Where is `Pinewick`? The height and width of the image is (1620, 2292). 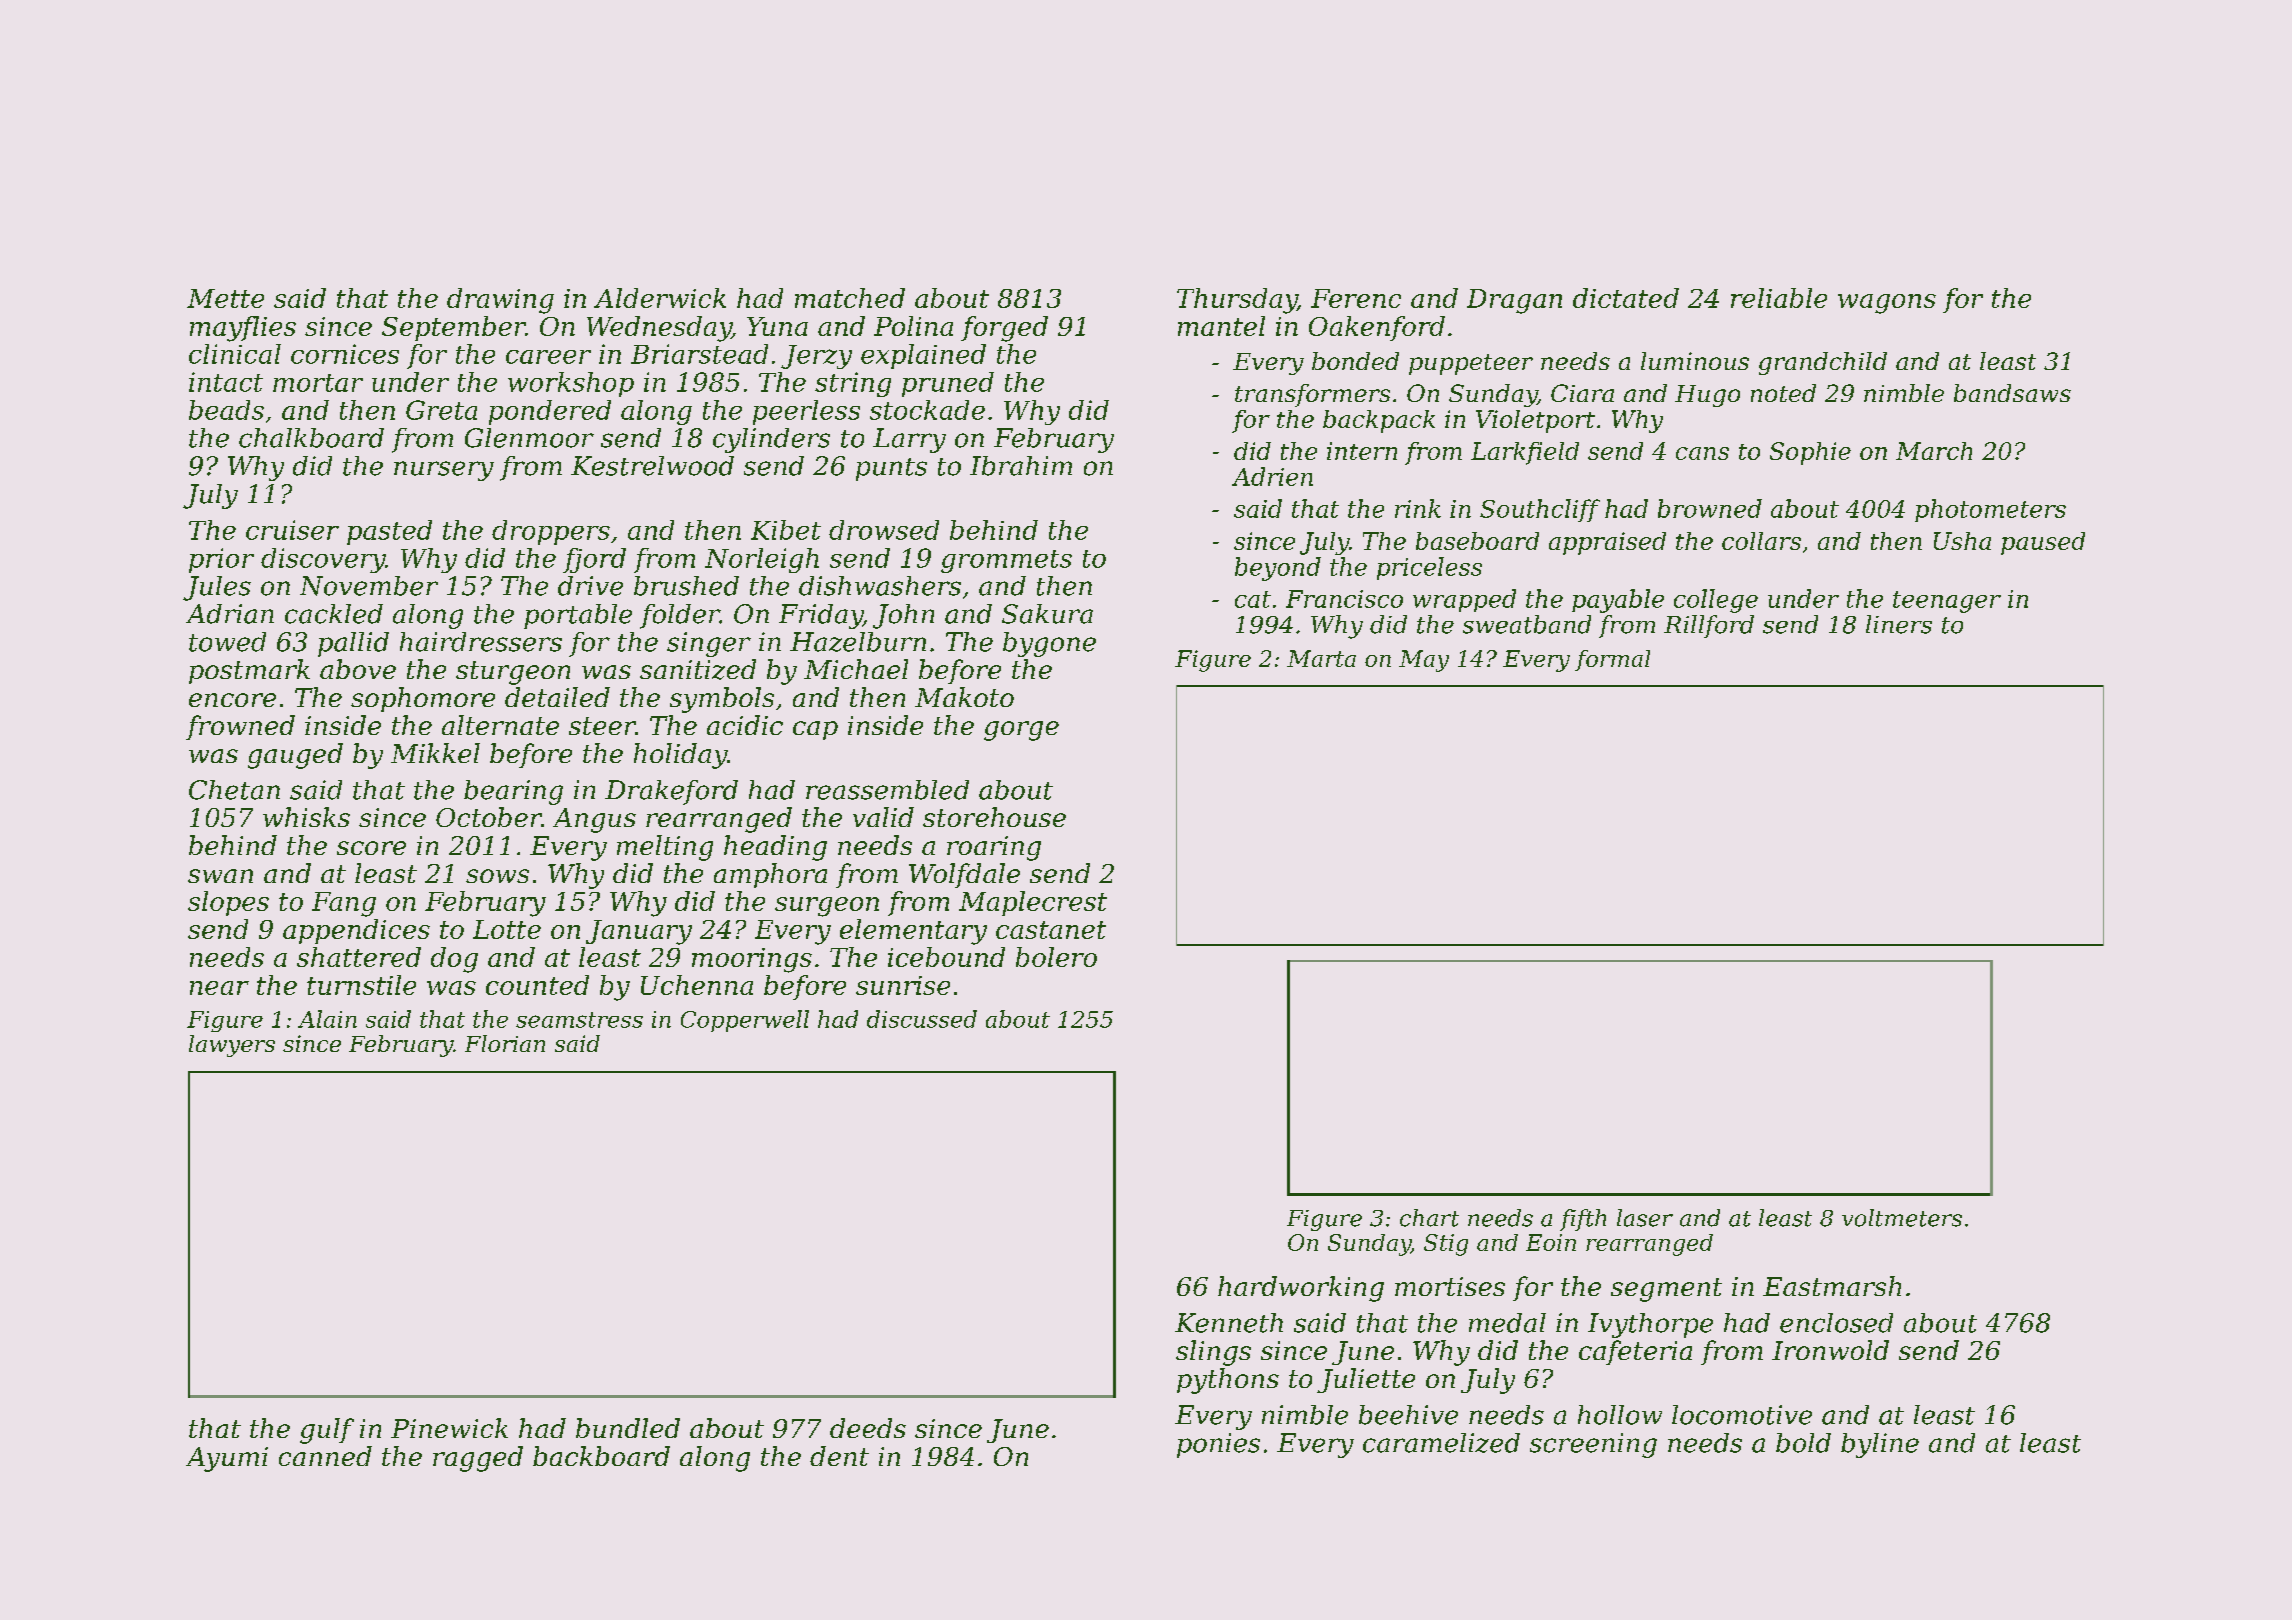 Pinewick is located at coordinates (449, 1428).
